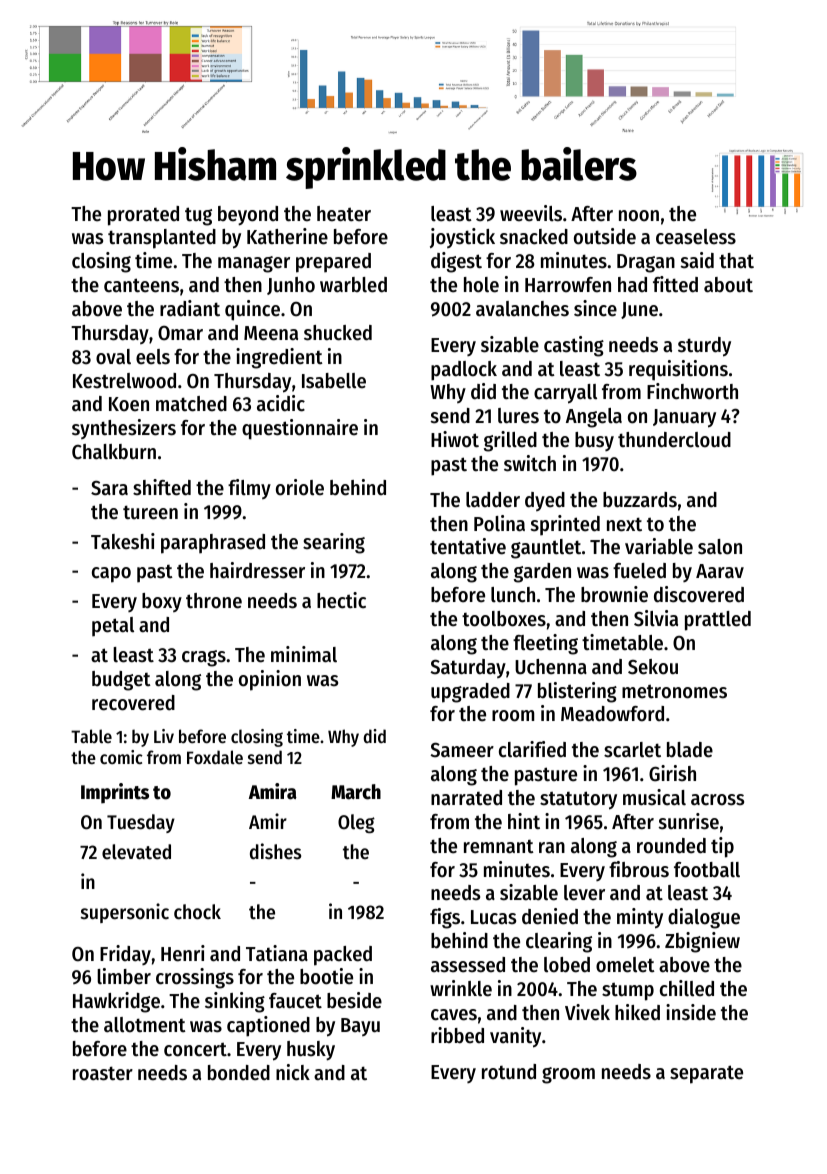 Image resolution: width=827 pixels, height=1174 pixels. Describe the element at coordinates (344, 214) in the document. I see `heater` at that location.
